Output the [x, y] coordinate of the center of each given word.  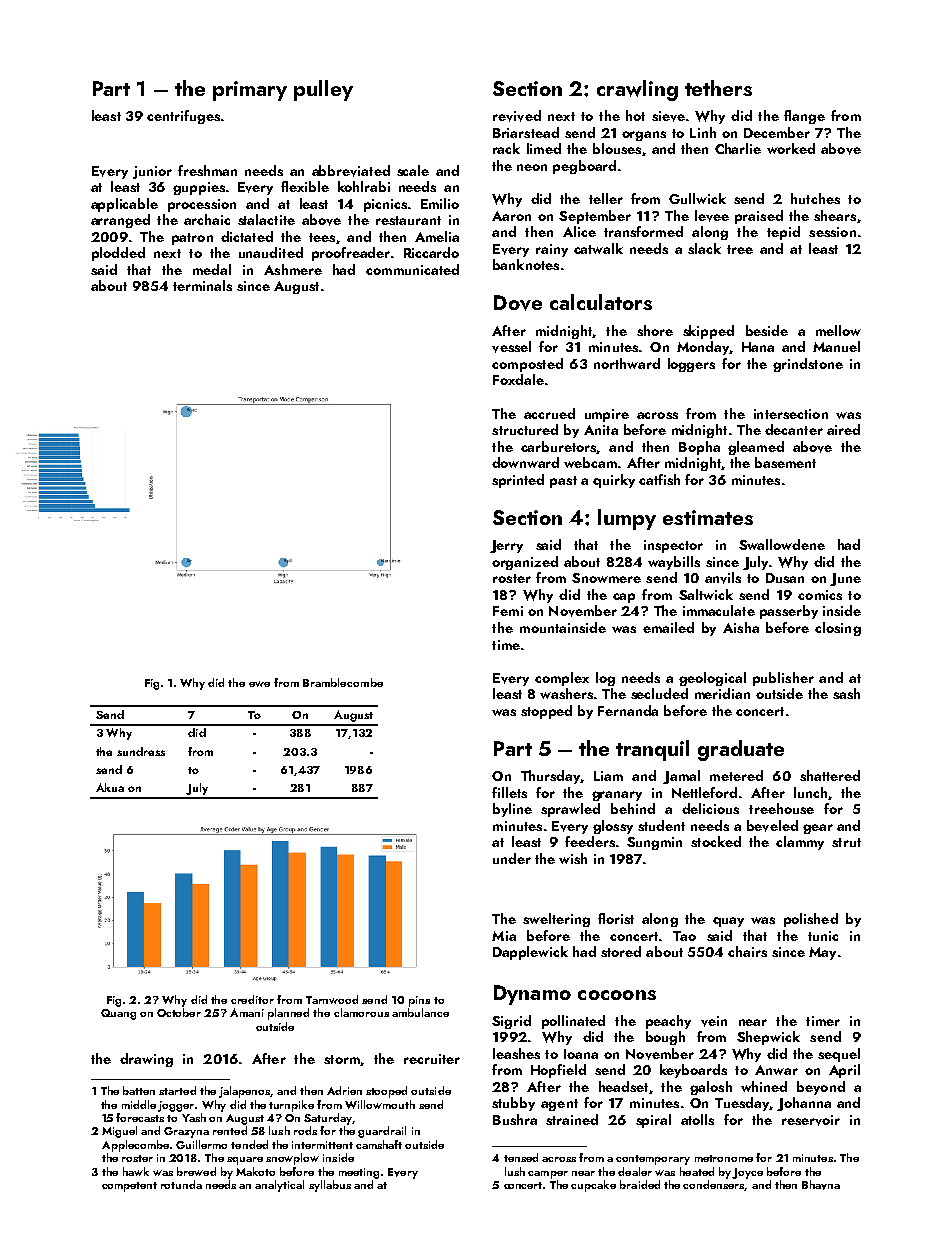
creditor [252, 999]
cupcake [593, 1186]
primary [250, 91]
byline [512, 810]
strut [846, 842]
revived [517, 116]
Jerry [506, 546]
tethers [718, 88]
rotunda [181, 1184]
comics [820, 595]
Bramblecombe [343, 682]
